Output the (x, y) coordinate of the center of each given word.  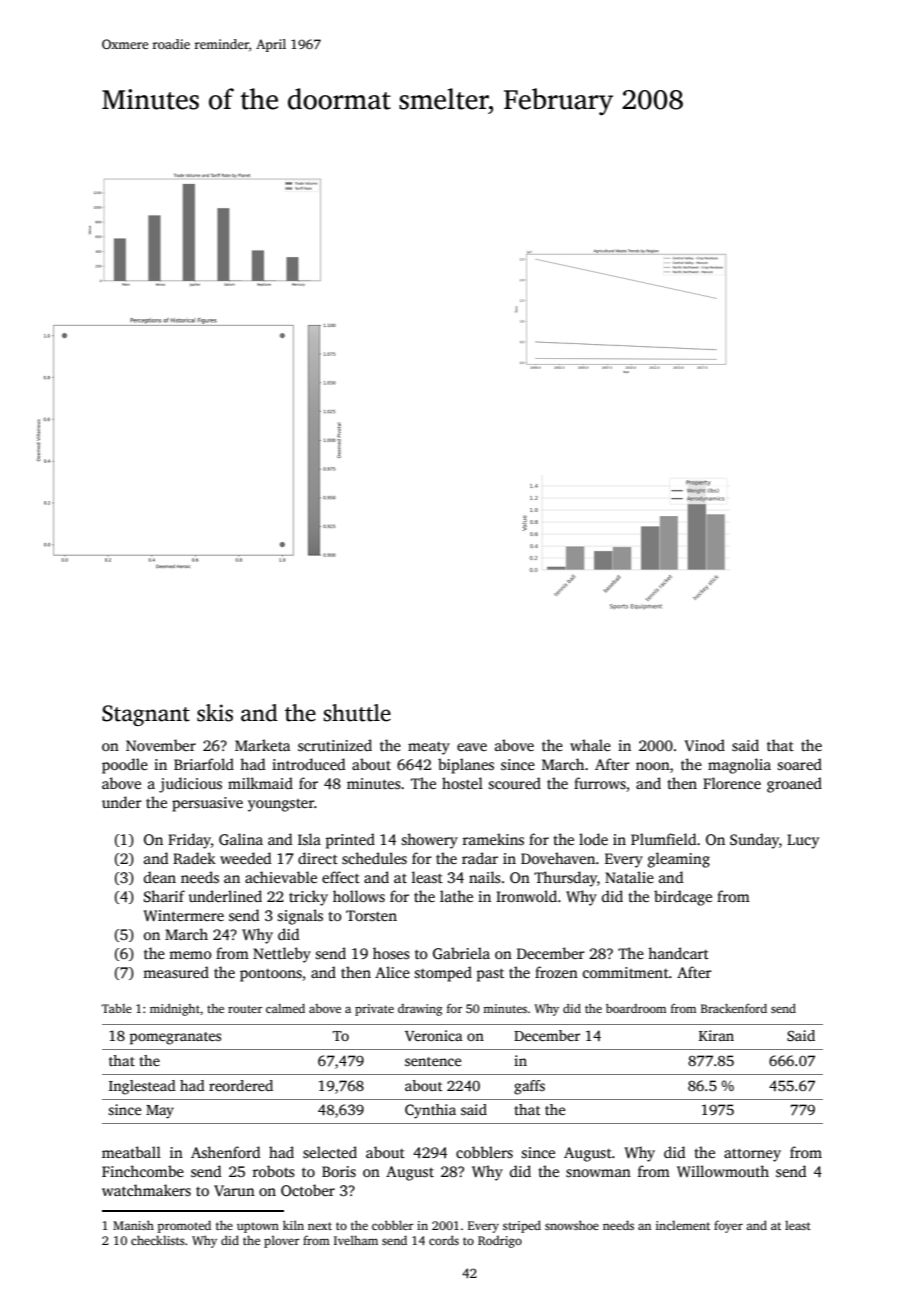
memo (190, 955)
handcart (678, 953)
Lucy (803, 841)
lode (593, 839)
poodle (125, 766)
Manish (133, 1225)
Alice (392, 972)
